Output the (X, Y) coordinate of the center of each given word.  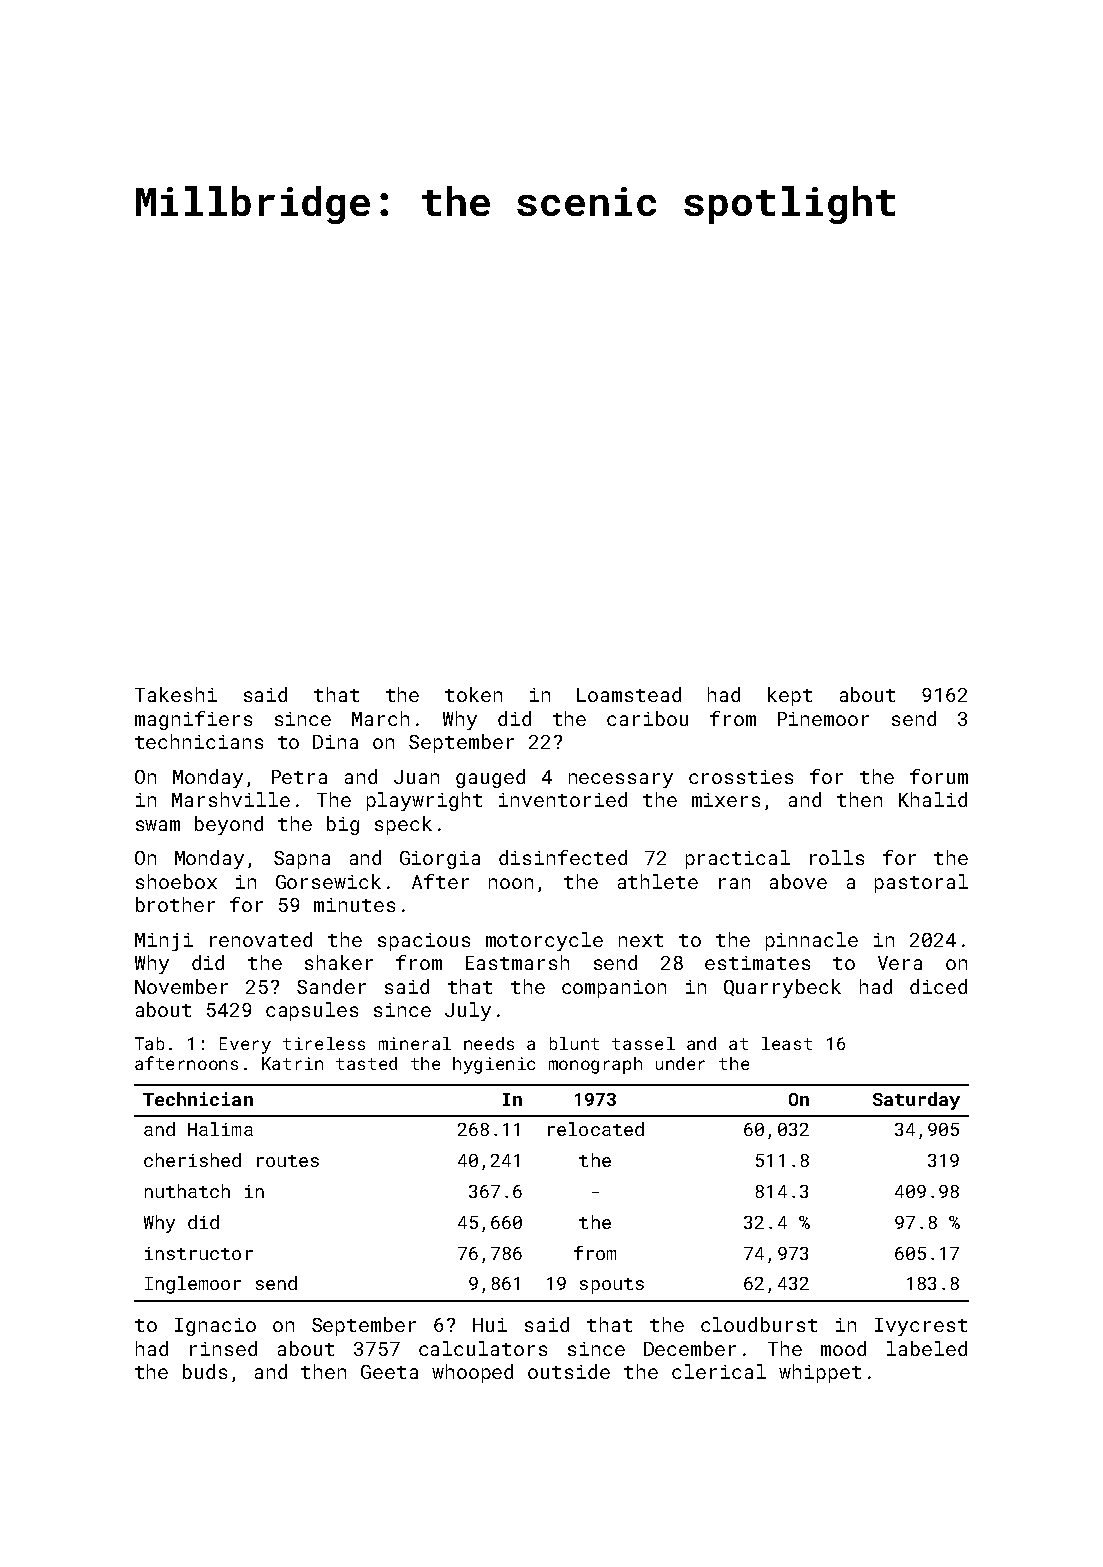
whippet (820, 1373)
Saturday (916, 1101)
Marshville (231, 799)
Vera (900, 963)
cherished (192, 1160)
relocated (596, 1129)
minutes (354, 905)
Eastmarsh (517, 962)
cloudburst (759, 1324)
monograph (595, 1065)
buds (205, 1371)
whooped (472, 1373)
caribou (647, 718)
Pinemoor (823, 719)
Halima (220, 1129)
